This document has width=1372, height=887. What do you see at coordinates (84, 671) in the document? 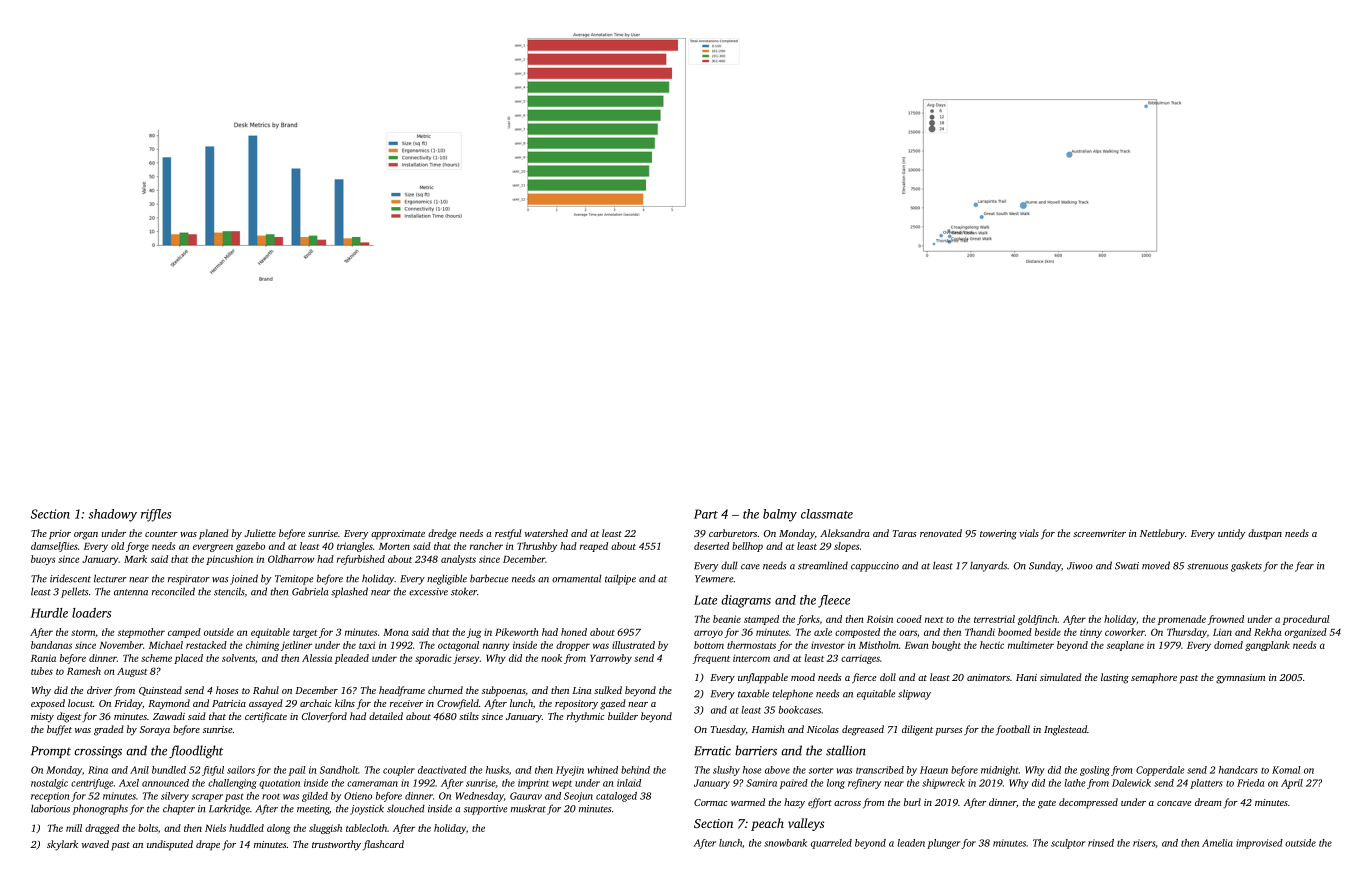
I see `Ramesh` at bounding box center [84, 671].
